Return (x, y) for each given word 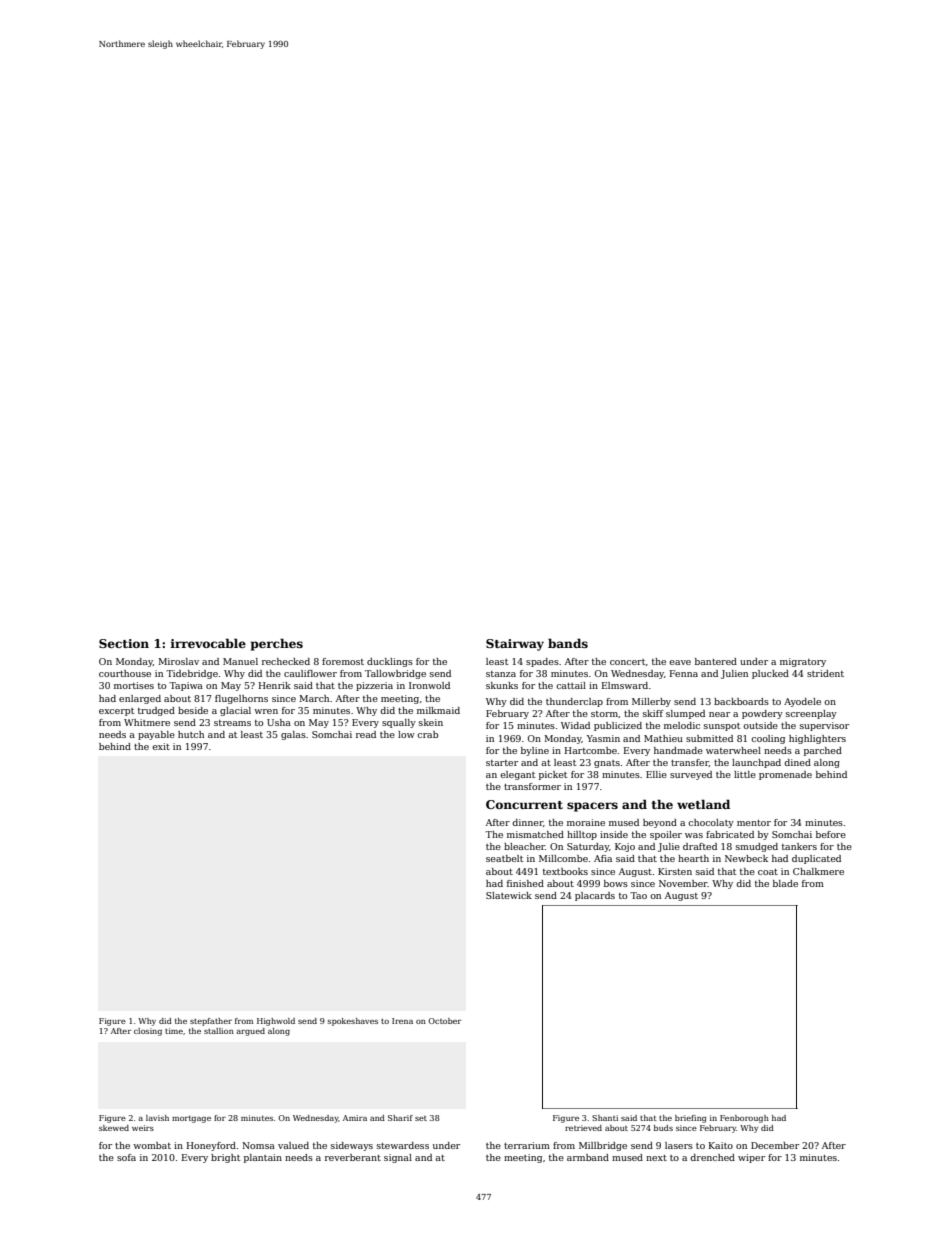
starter (502, 763)
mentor (754, 823)
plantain (263, 1158)
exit (161, 746)
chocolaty (711, 823)
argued (250, 1032)
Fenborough (744, 1119)
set (421, 1118)
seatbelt (504, 858)
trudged (156, 711)
